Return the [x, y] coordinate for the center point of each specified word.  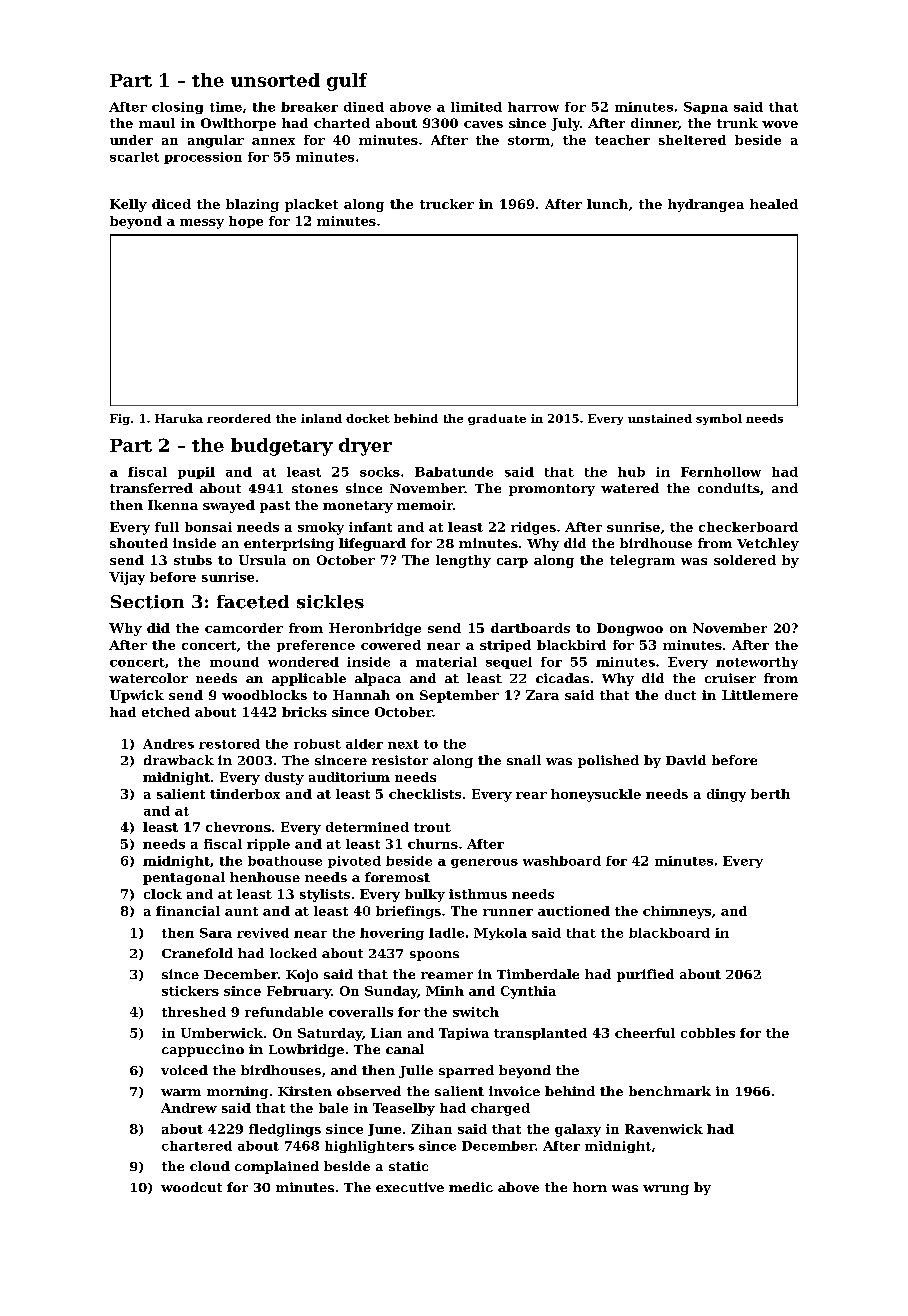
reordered [239, 418]
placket [311, 205]
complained [277, 1167]
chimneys [677, 912]
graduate [497, 419]
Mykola [500, 934]
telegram [642, 561]
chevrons [238, 827]
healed [774, 204]
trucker [447, 204]
